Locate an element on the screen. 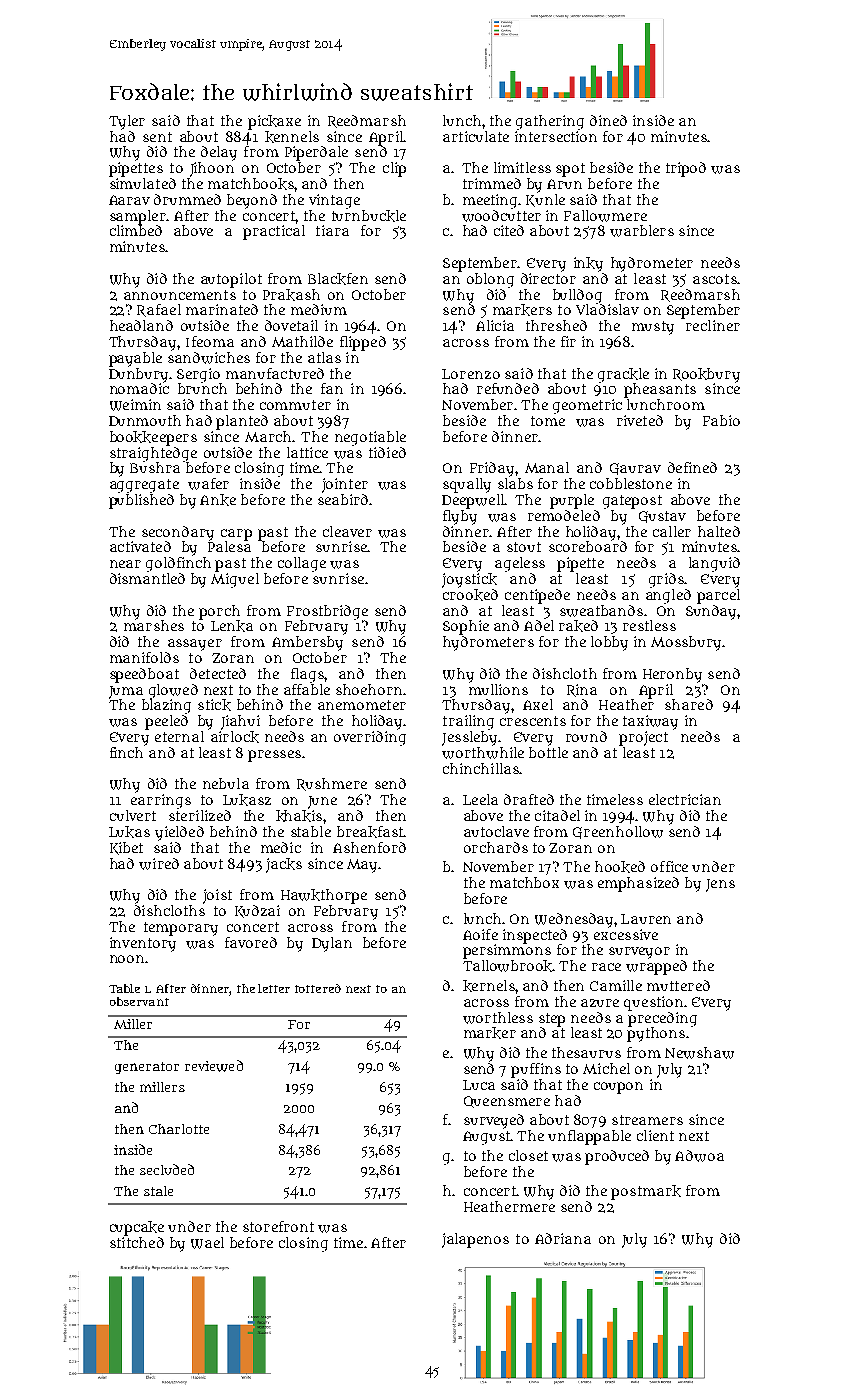  Tyler is located at coordinates (127, 122).
